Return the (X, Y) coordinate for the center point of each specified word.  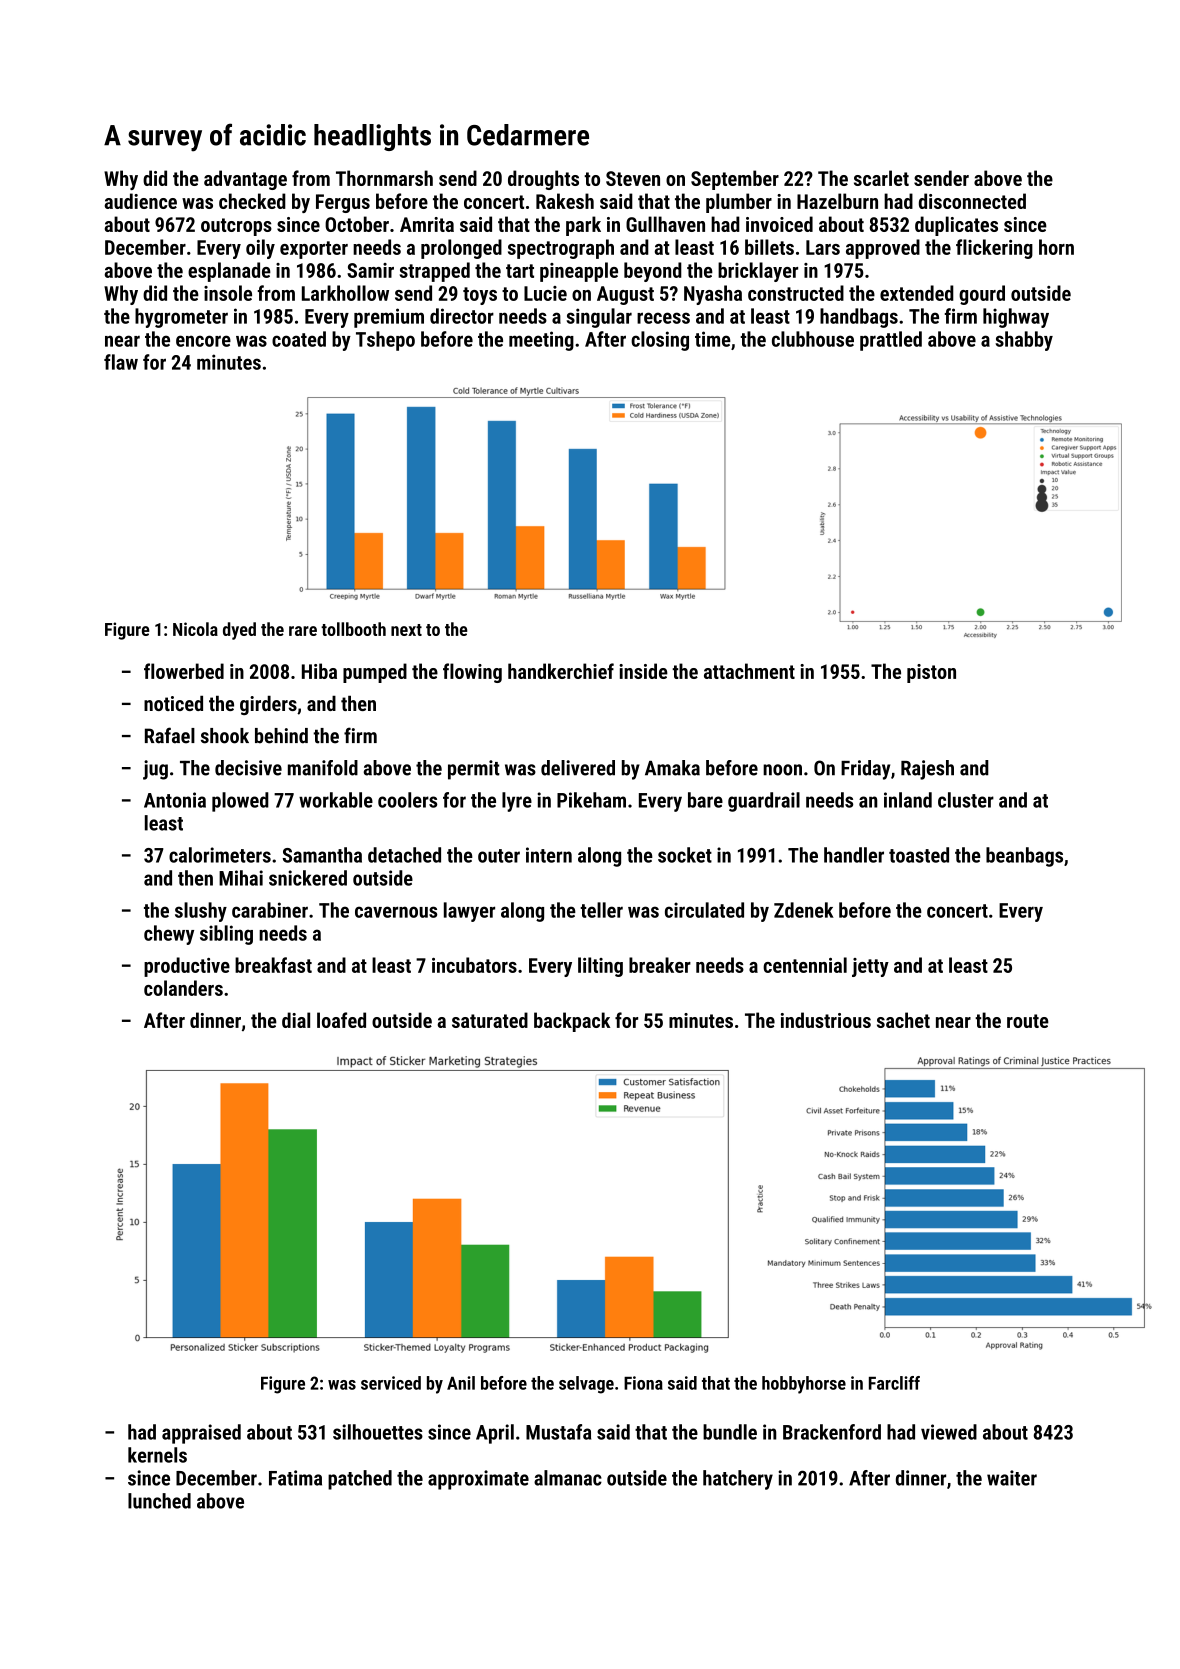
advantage (245, 180)
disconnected (972, 201)
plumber (739, 203)
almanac (568, 1478)
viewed (949, 1432)
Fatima (295, 1478)
